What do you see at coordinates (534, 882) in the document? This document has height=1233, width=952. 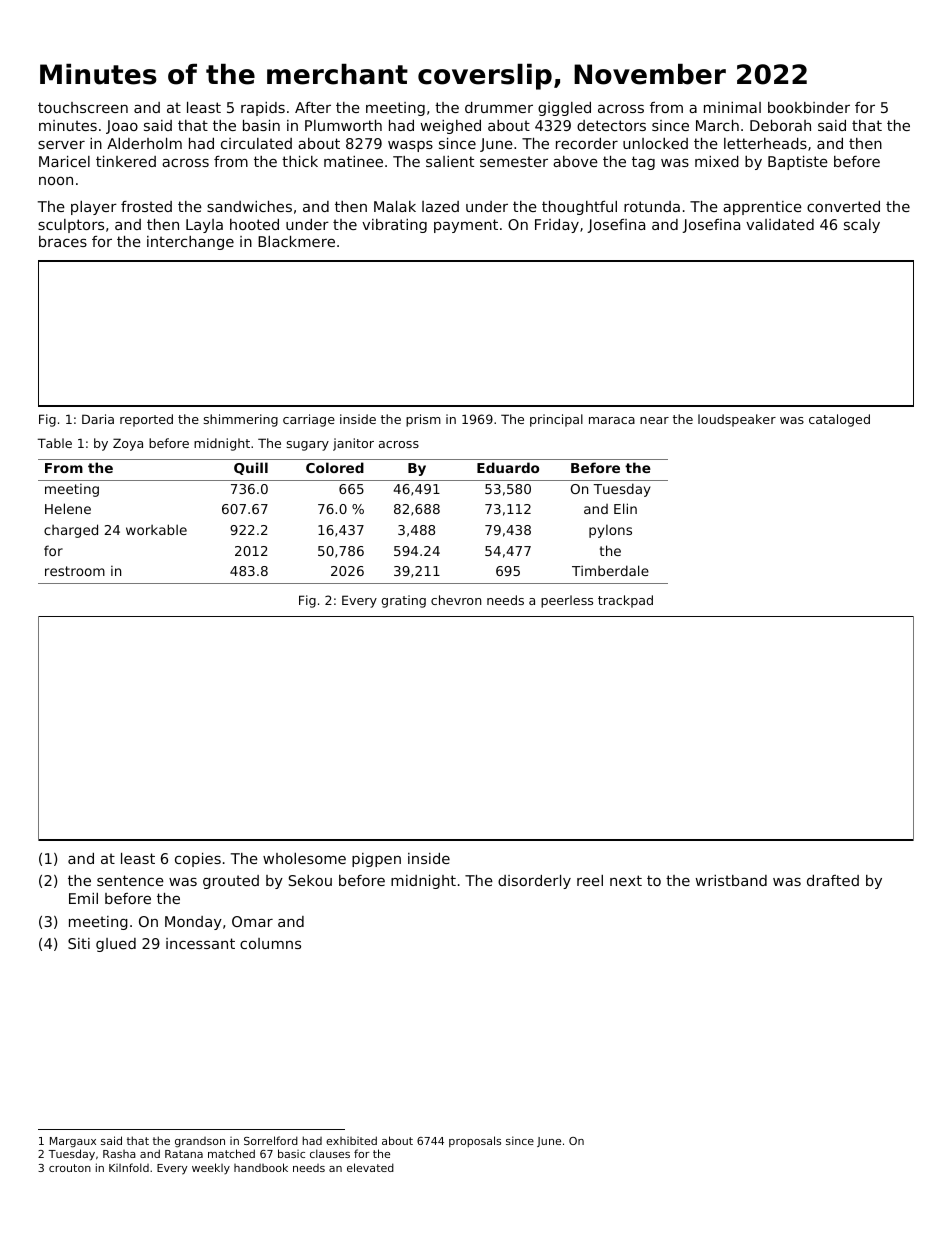 I see `disorderly` at bounding box center [534, 882].
